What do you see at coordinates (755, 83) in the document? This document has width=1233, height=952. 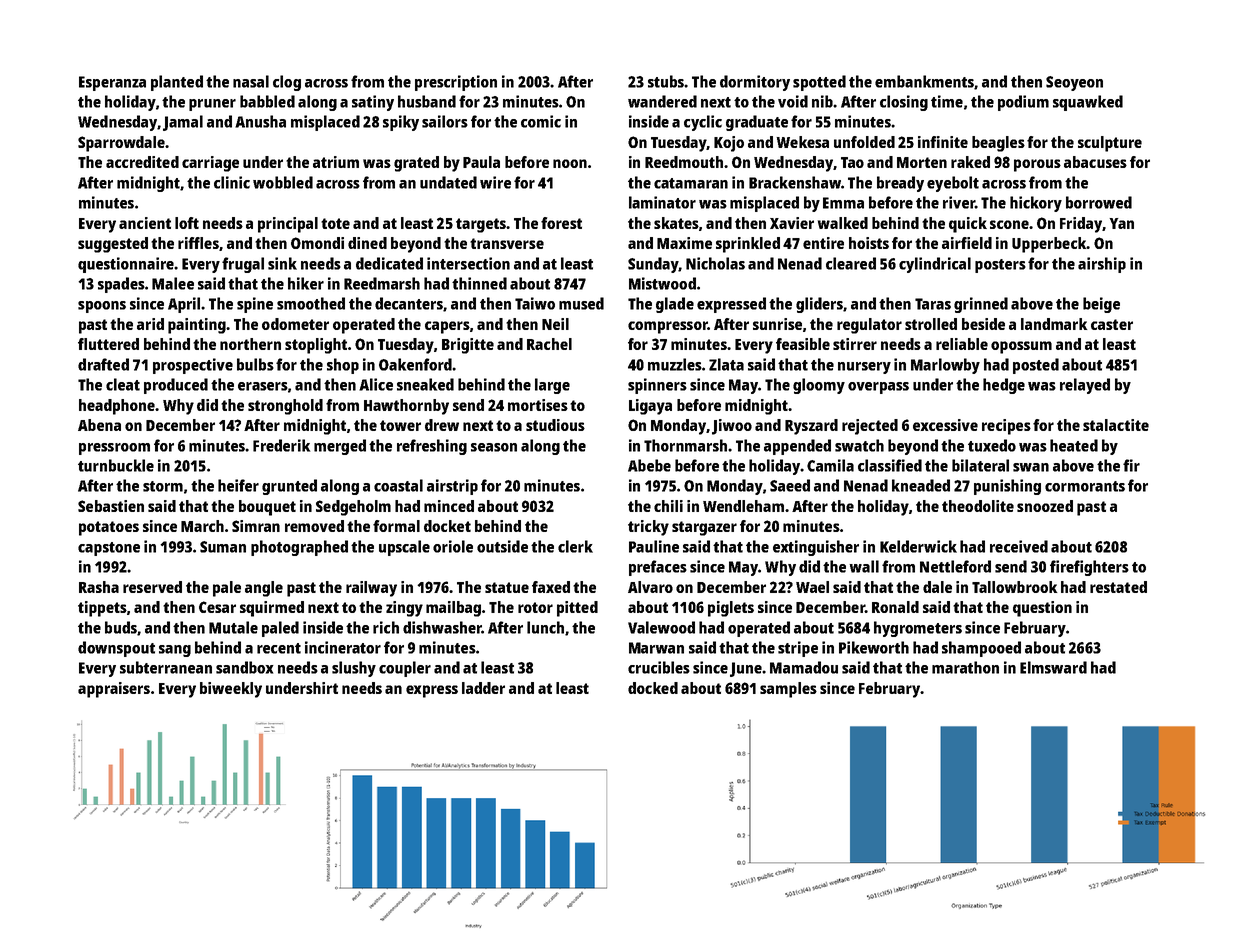 I see `dormitory` at bounding box center [755, 83].
